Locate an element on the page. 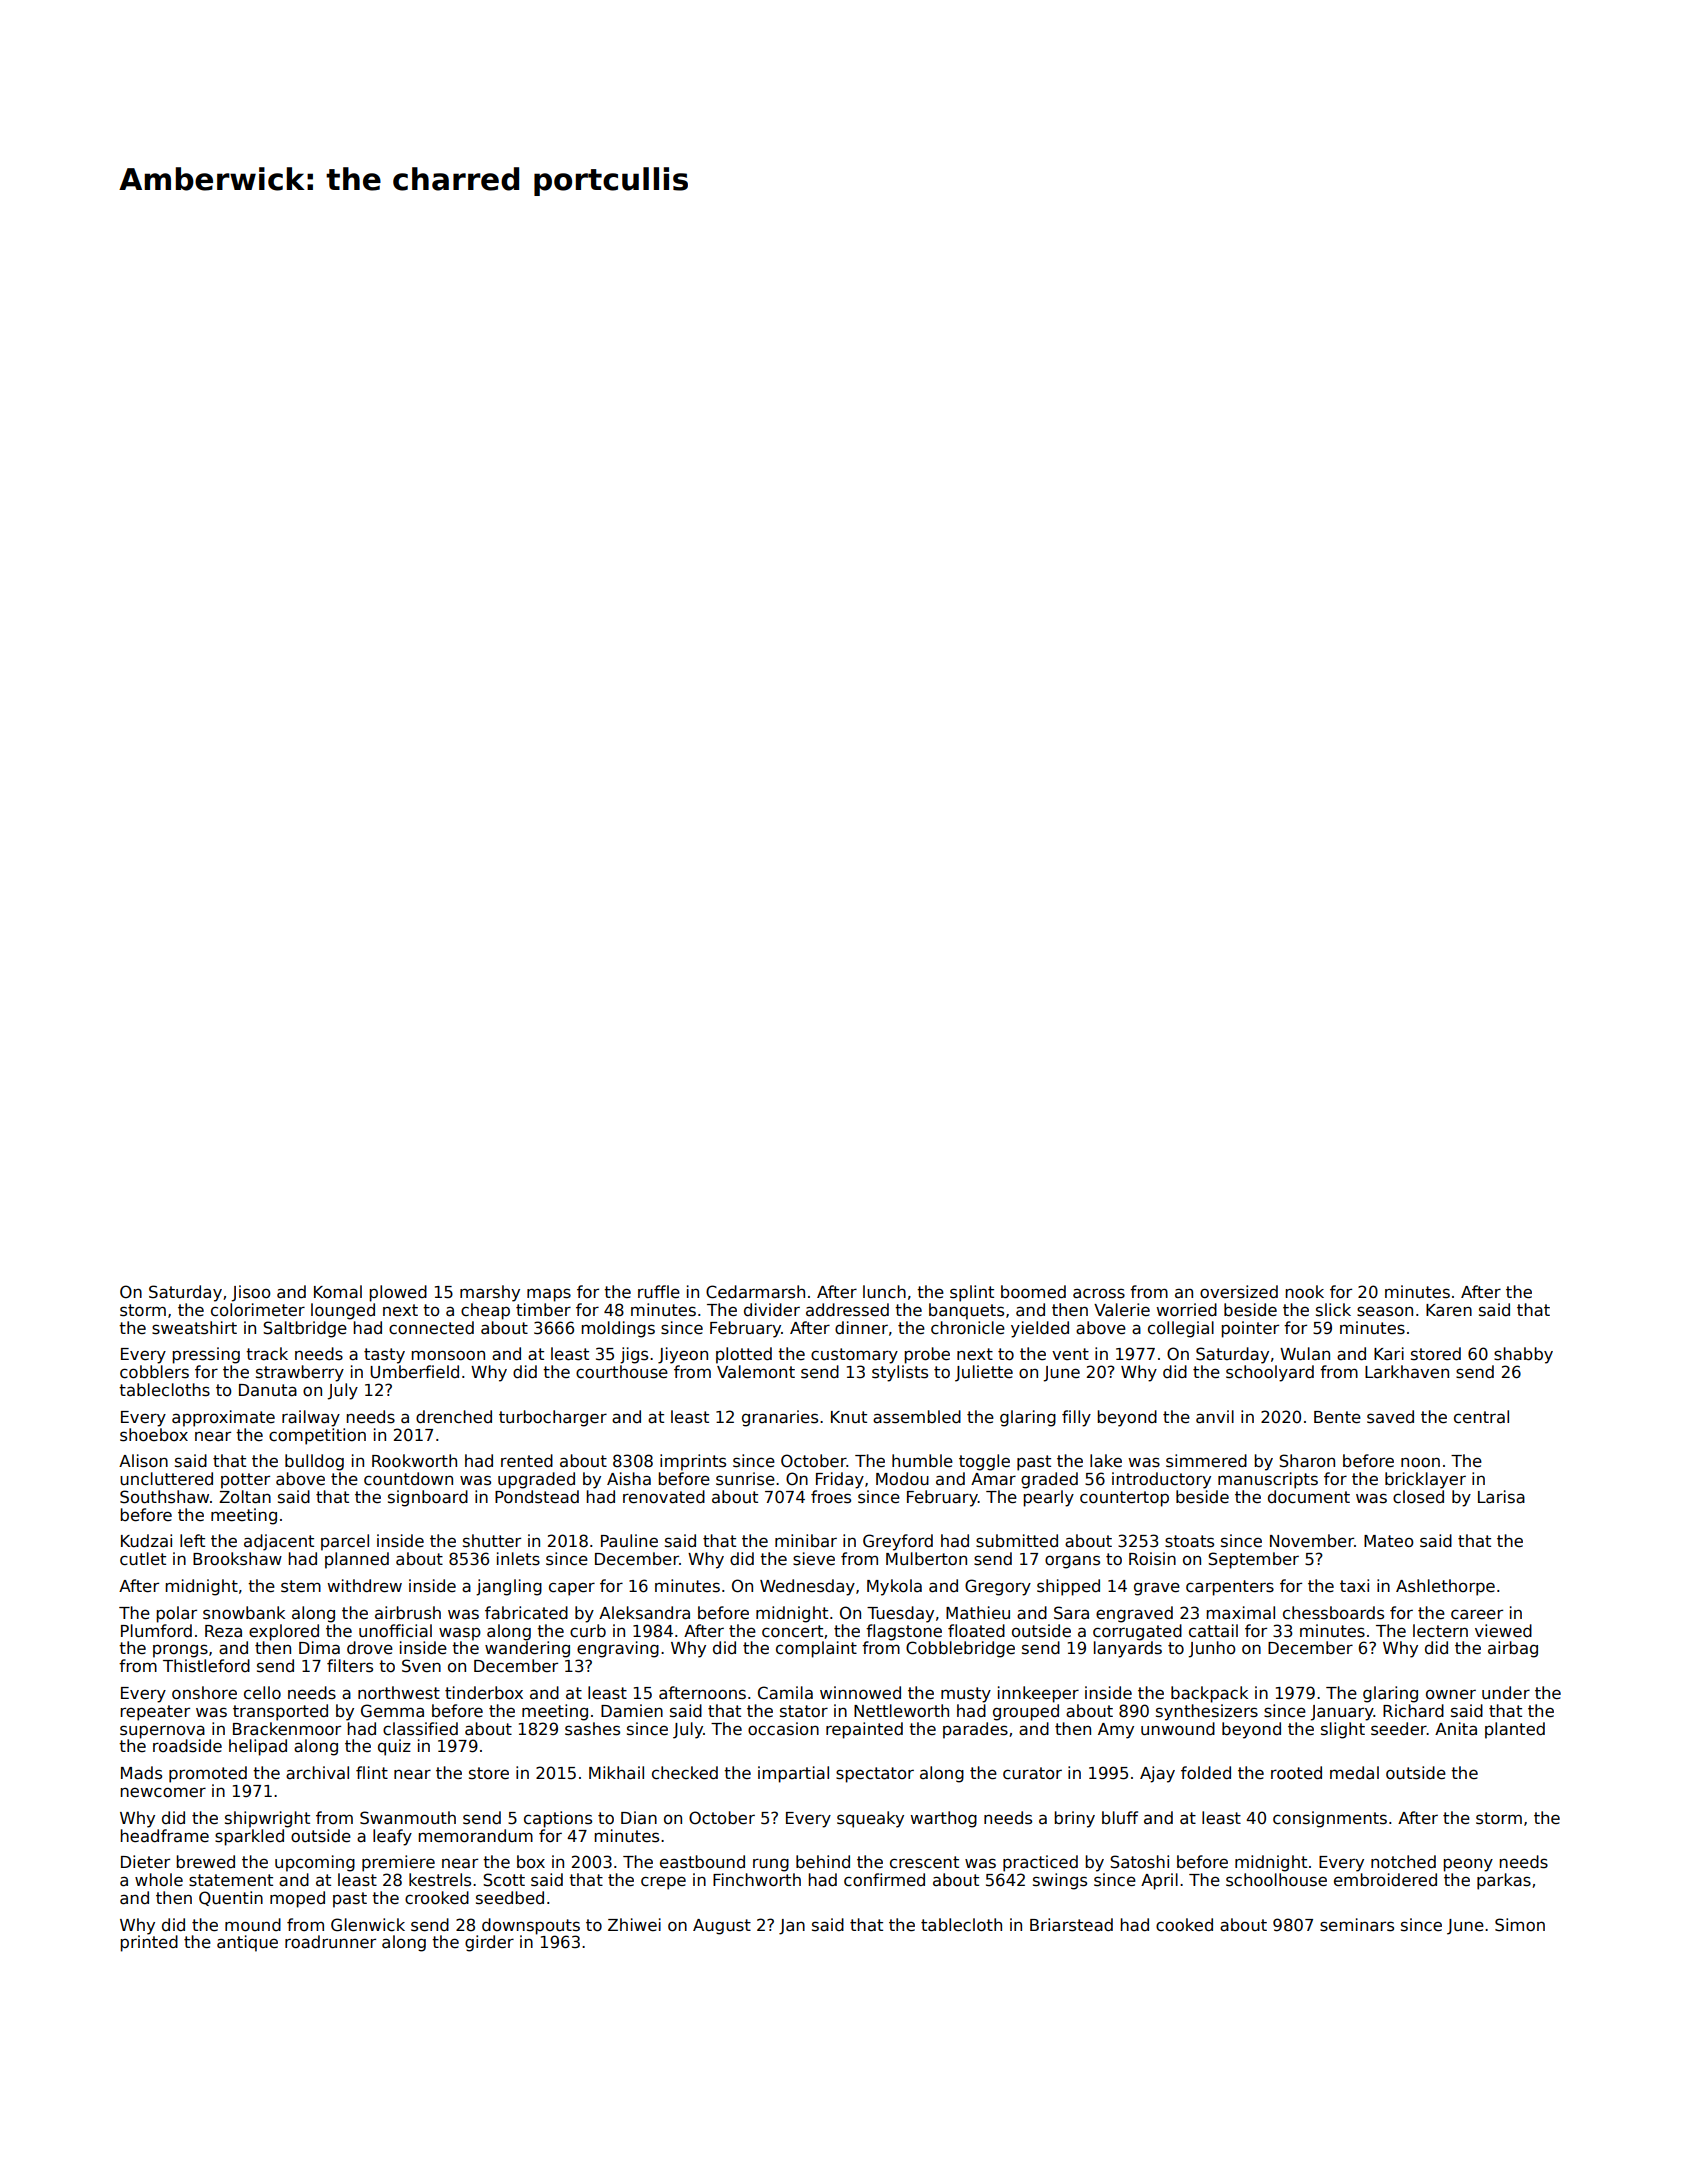 The image size is (1683, 2178). Brookshaw is located at coordinates (237, 1559).
